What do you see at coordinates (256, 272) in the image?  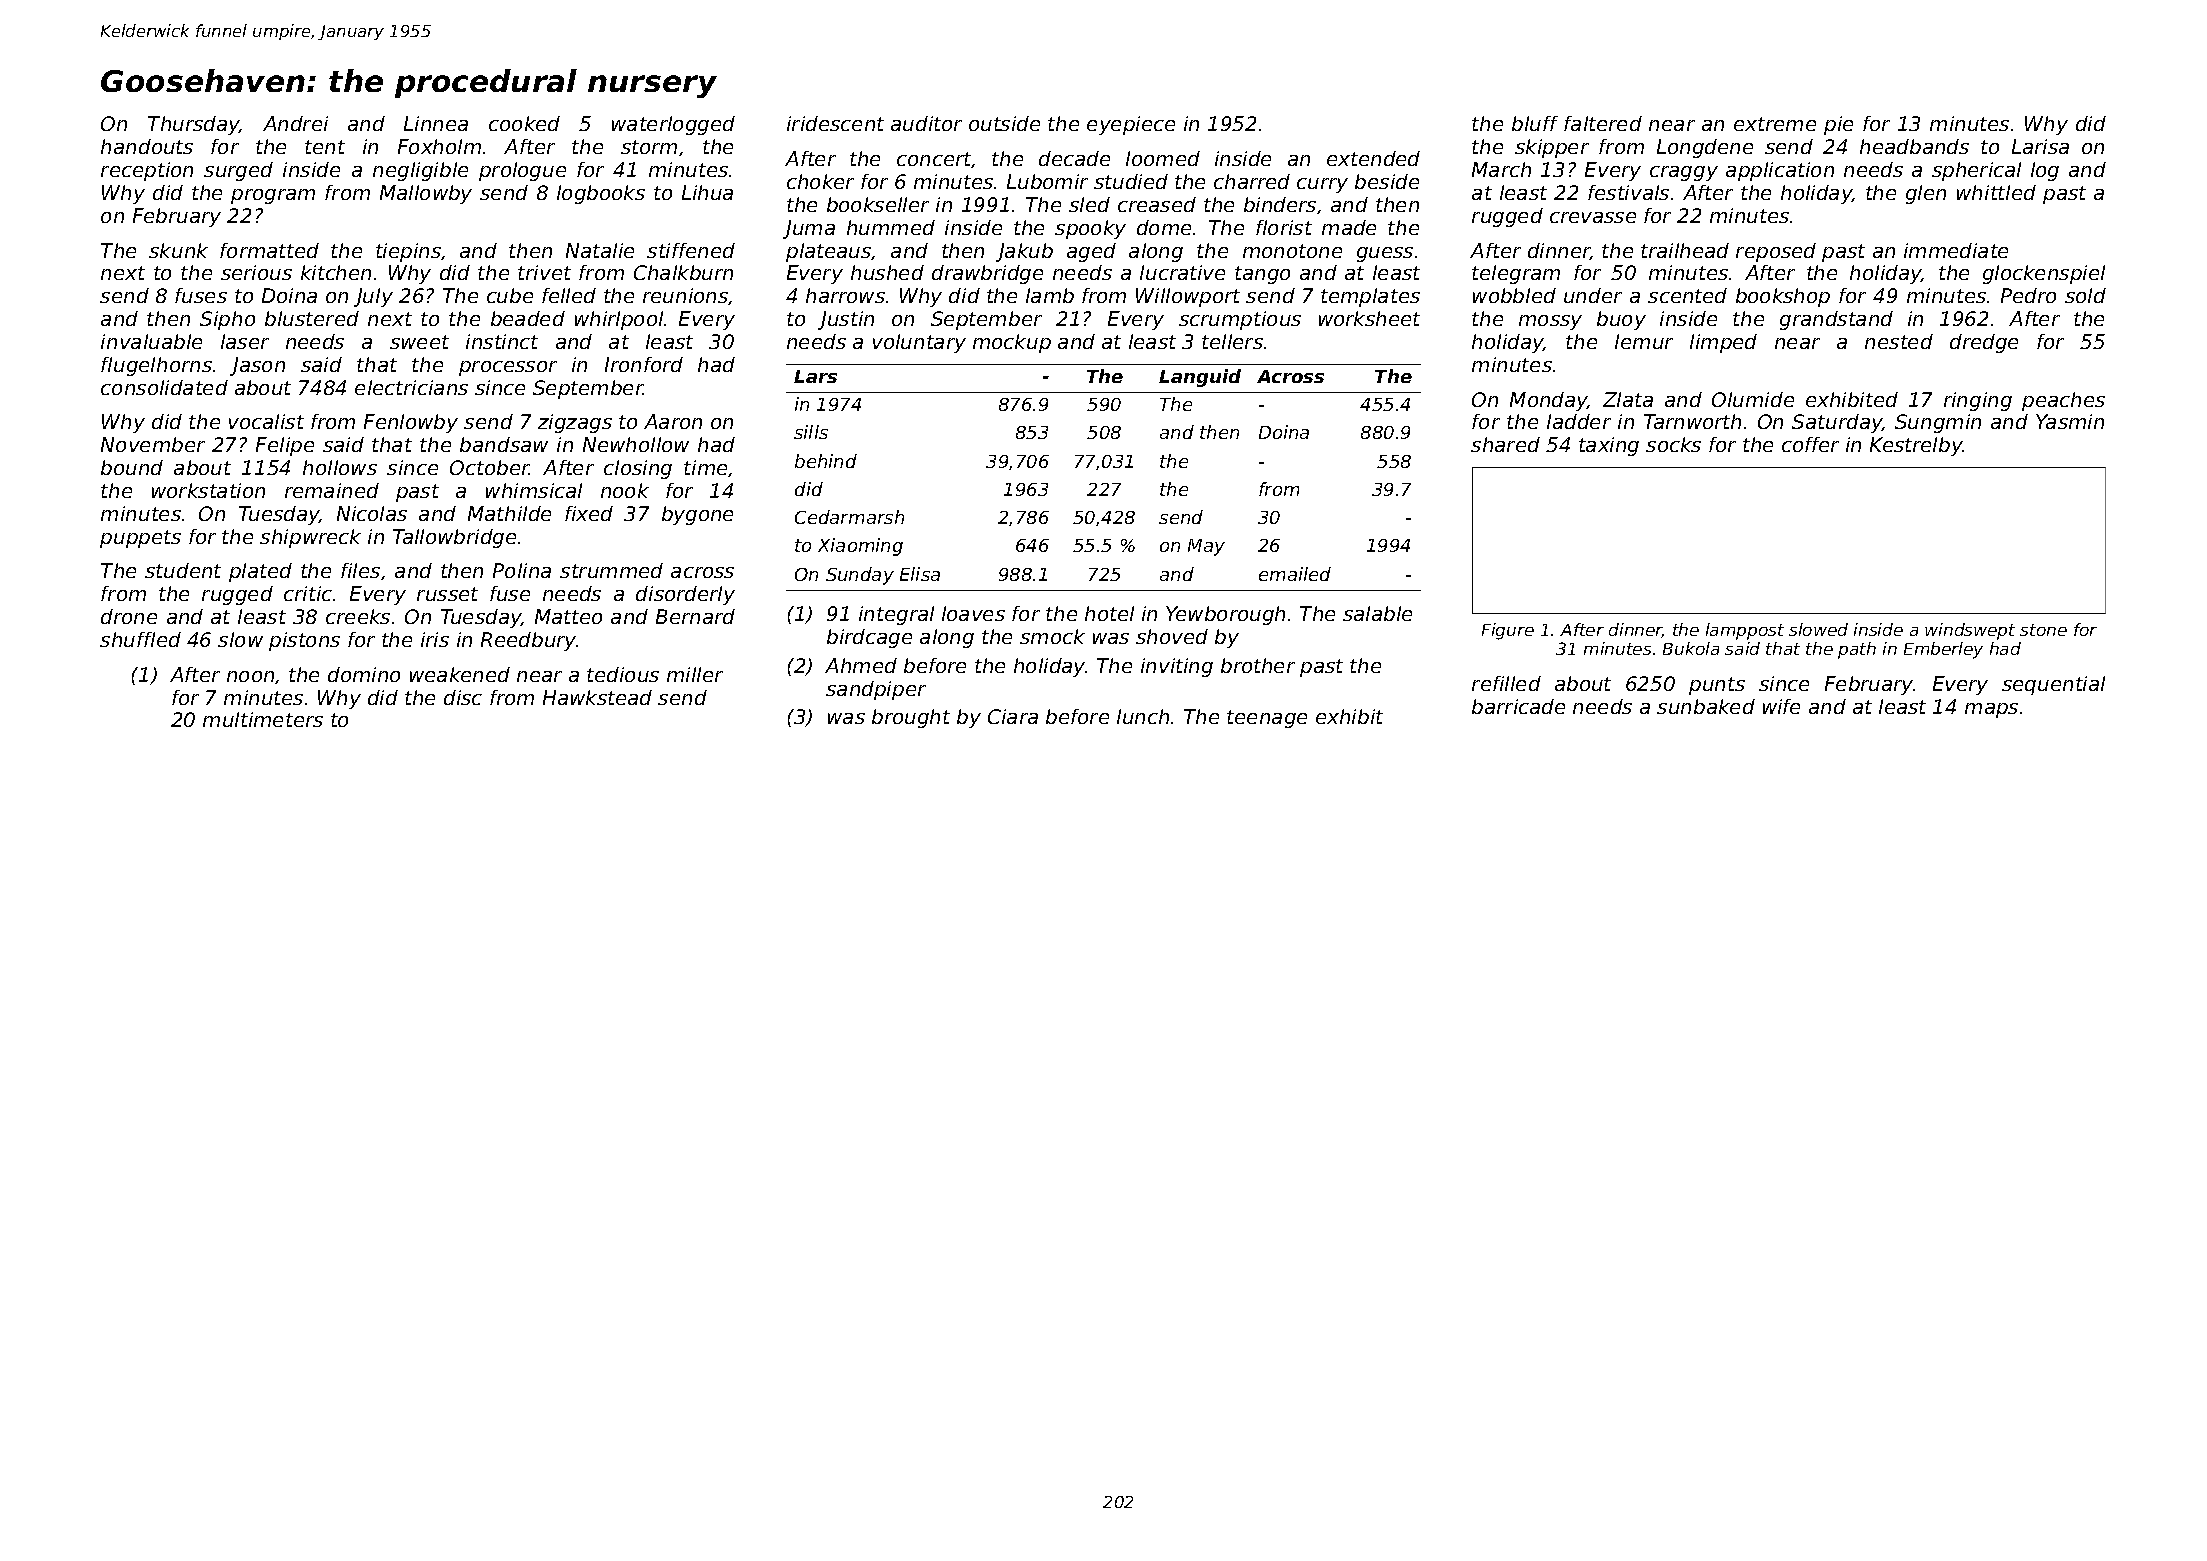 I see `serious` at bounding box center [256, 272].
